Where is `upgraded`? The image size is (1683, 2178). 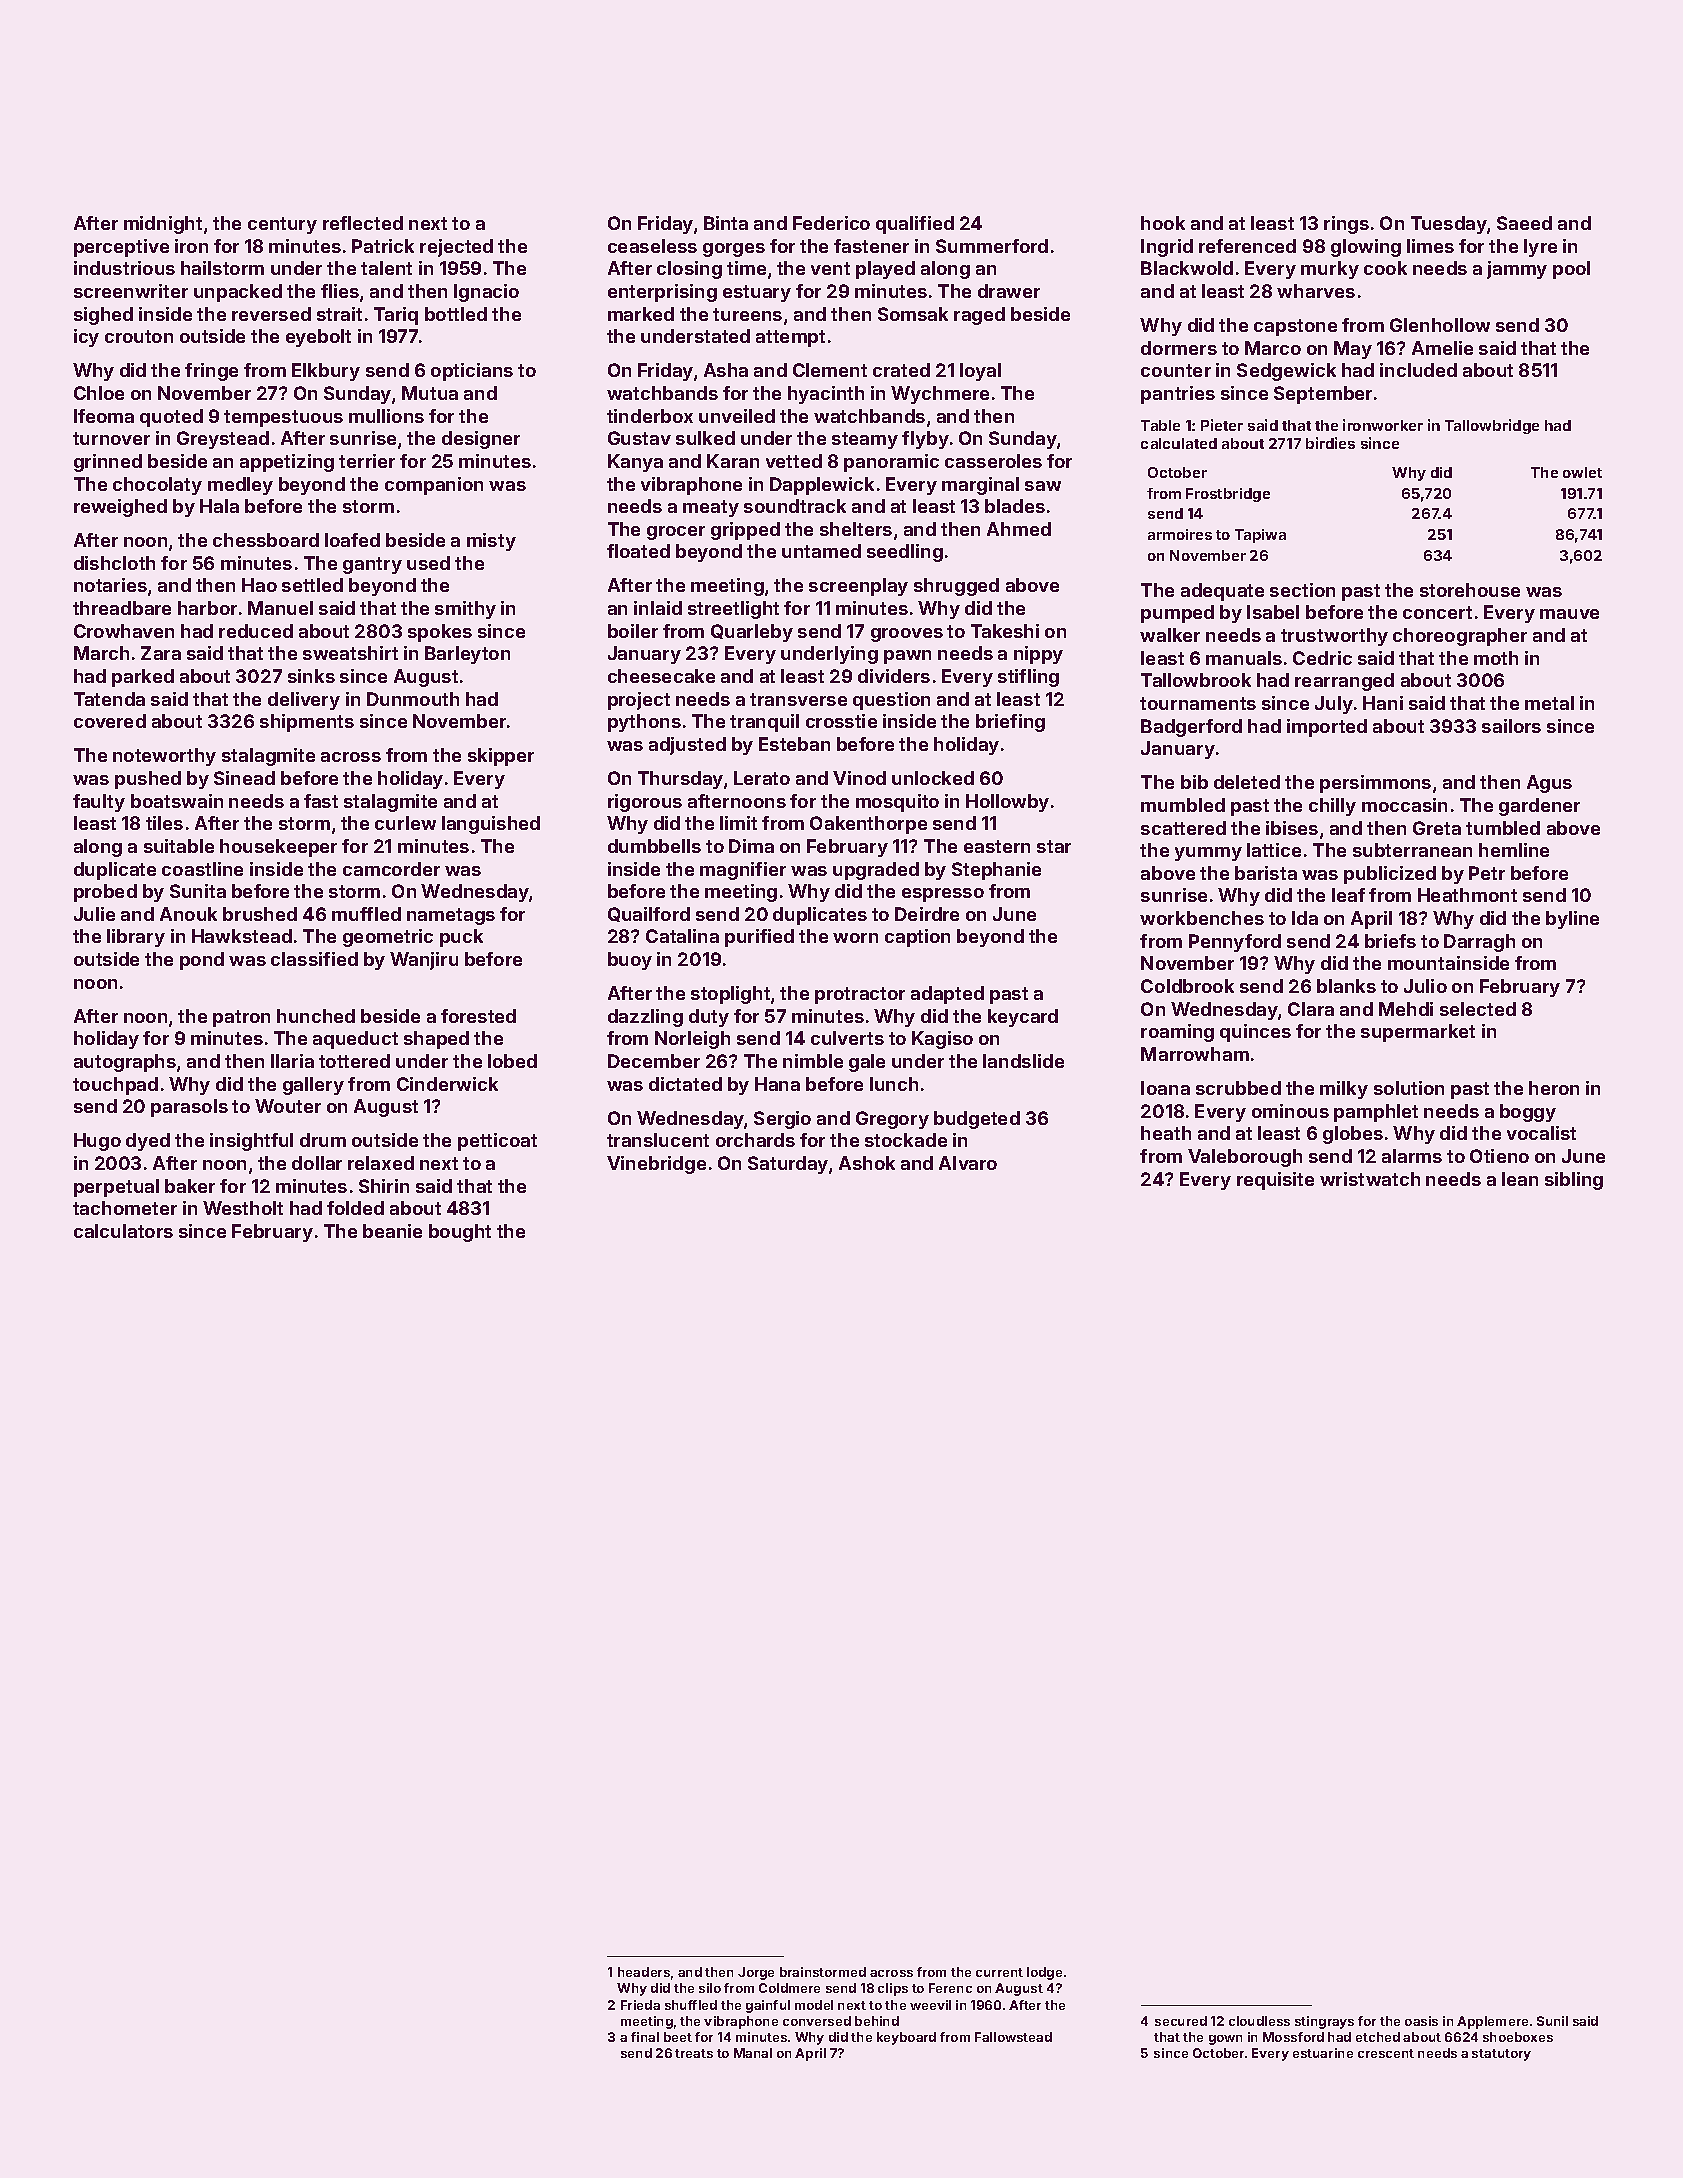
upgraded is located at coordinates (876, 871).
